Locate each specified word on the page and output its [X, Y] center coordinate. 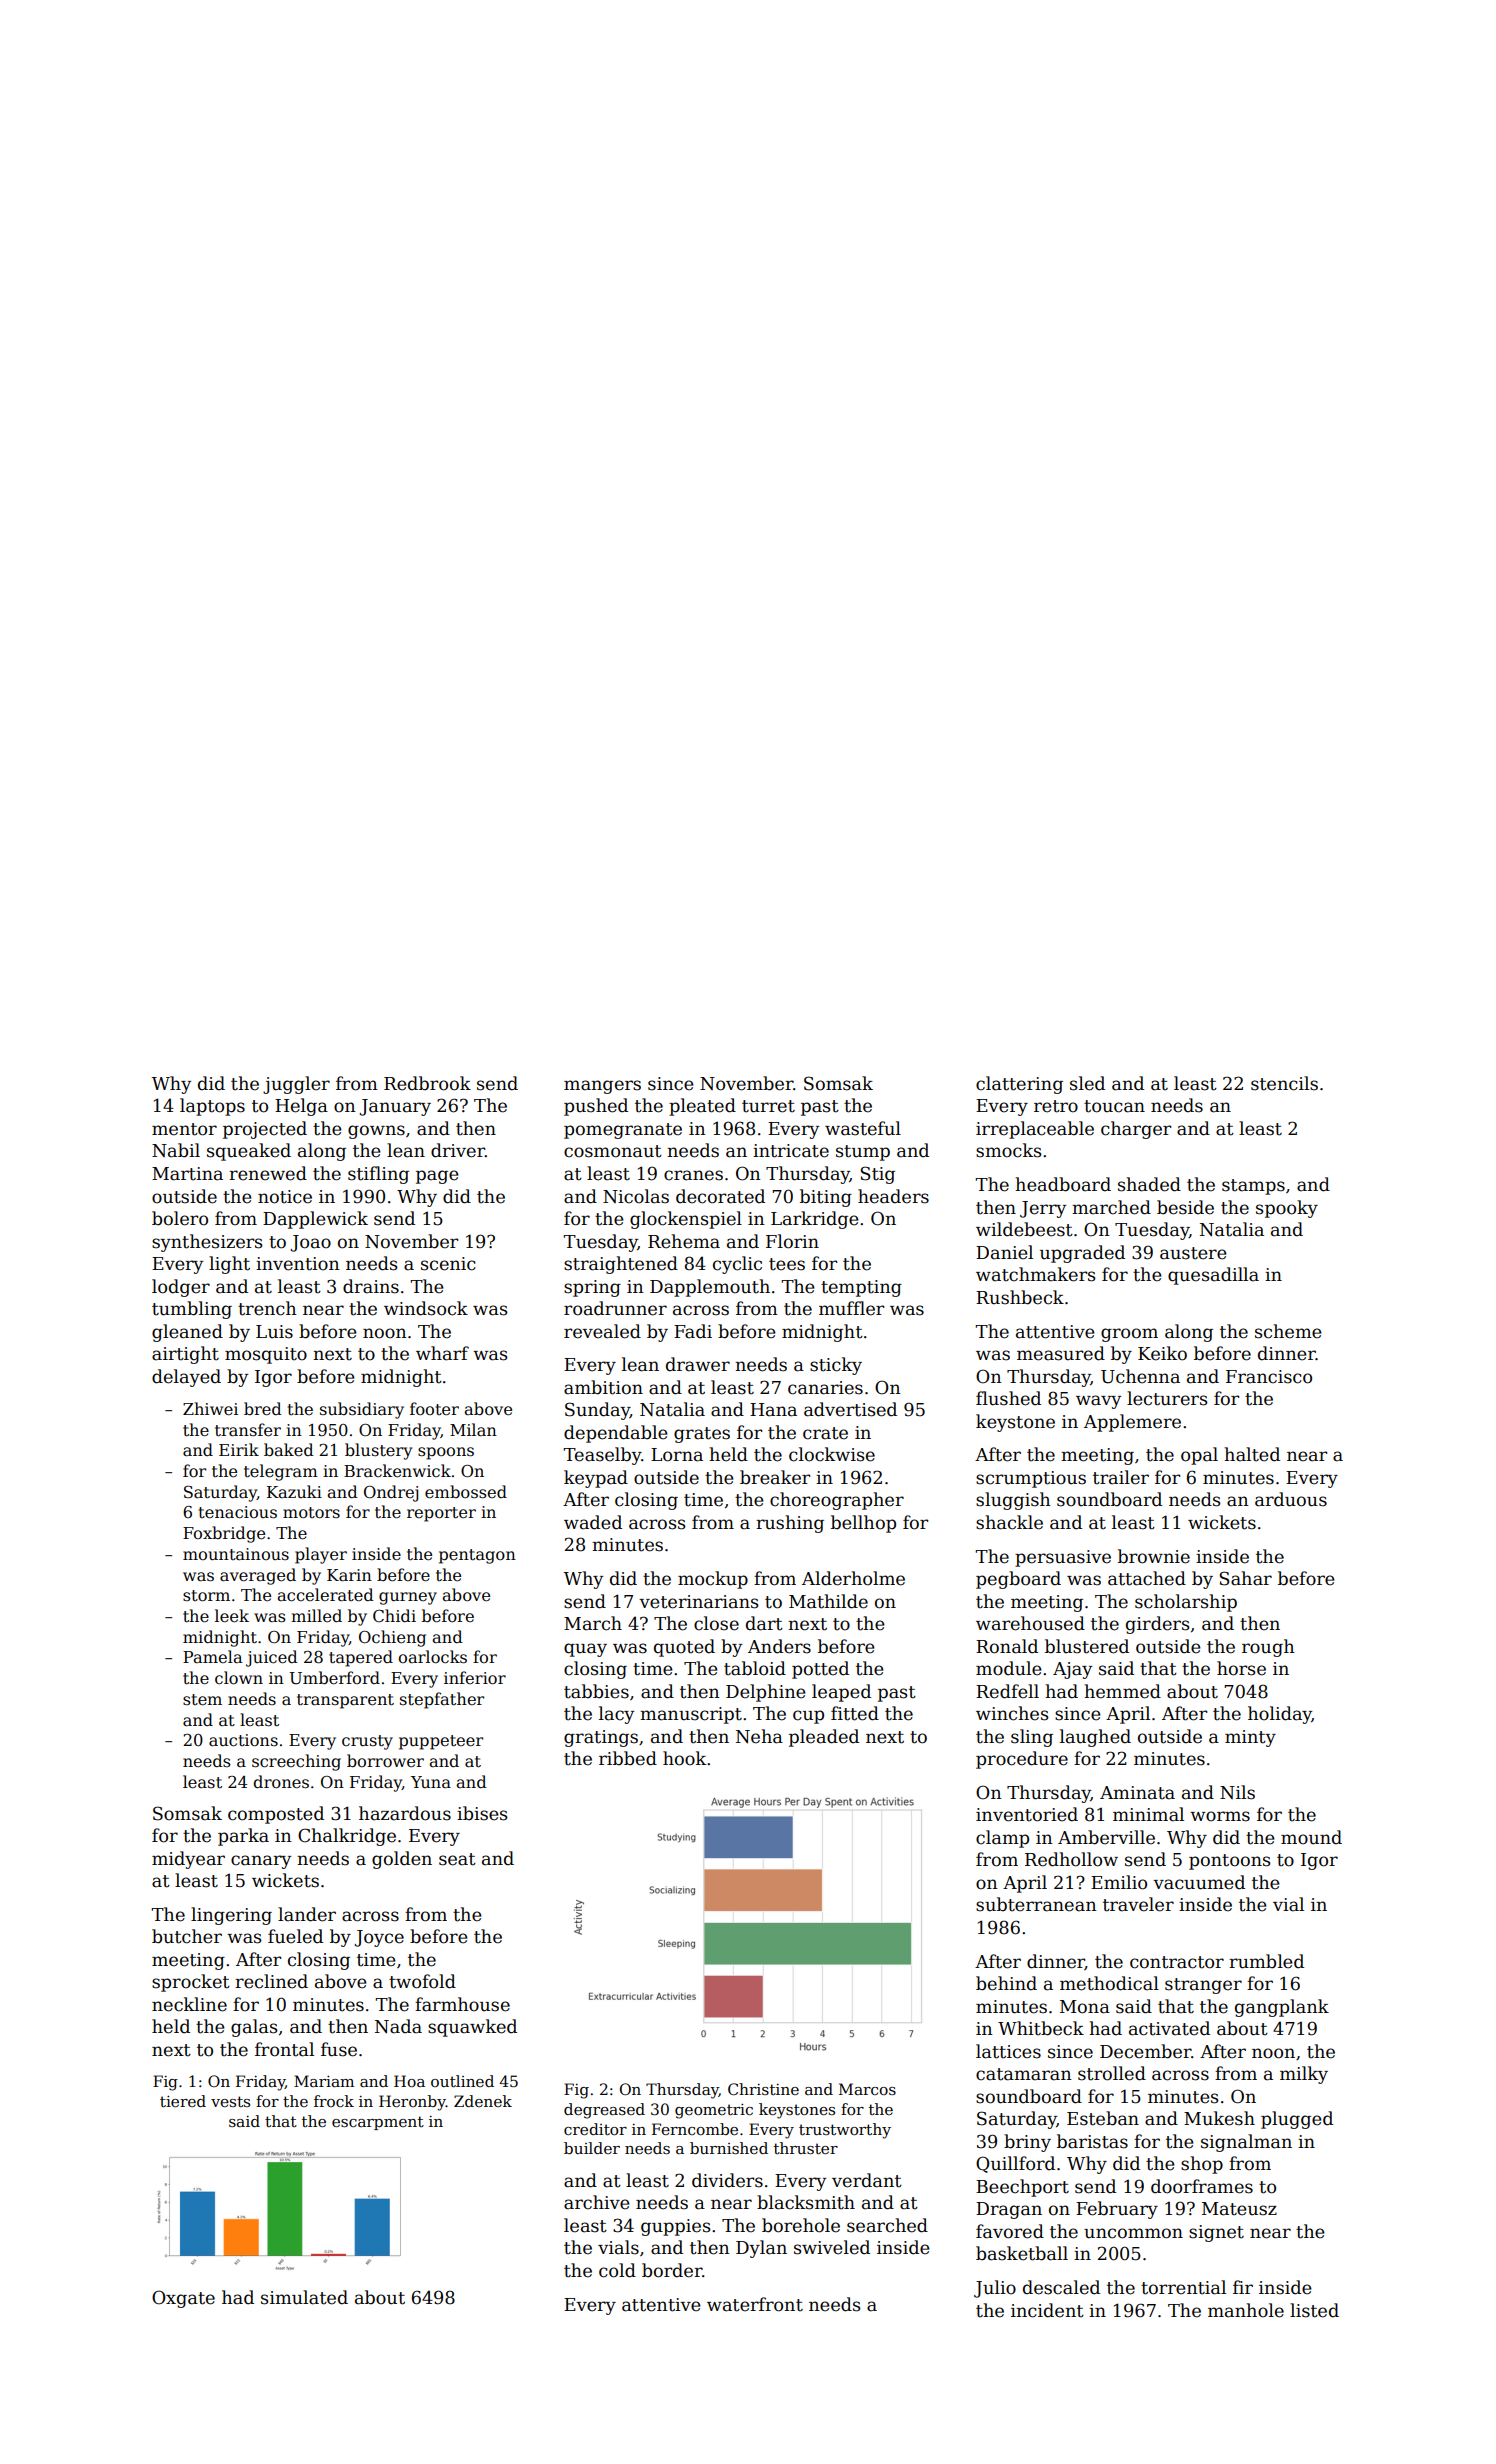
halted [1252, 1454]
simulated [304, 2297]
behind [1006, 1983]
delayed [186, 1378]
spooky [1287, 1209]
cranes [693, 1175]
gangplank [1282, 2008]
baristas [1092, 2141]
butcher [187, 1936]
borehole [801, 2225]
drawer [698, 1364]
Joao [311, 1243]
